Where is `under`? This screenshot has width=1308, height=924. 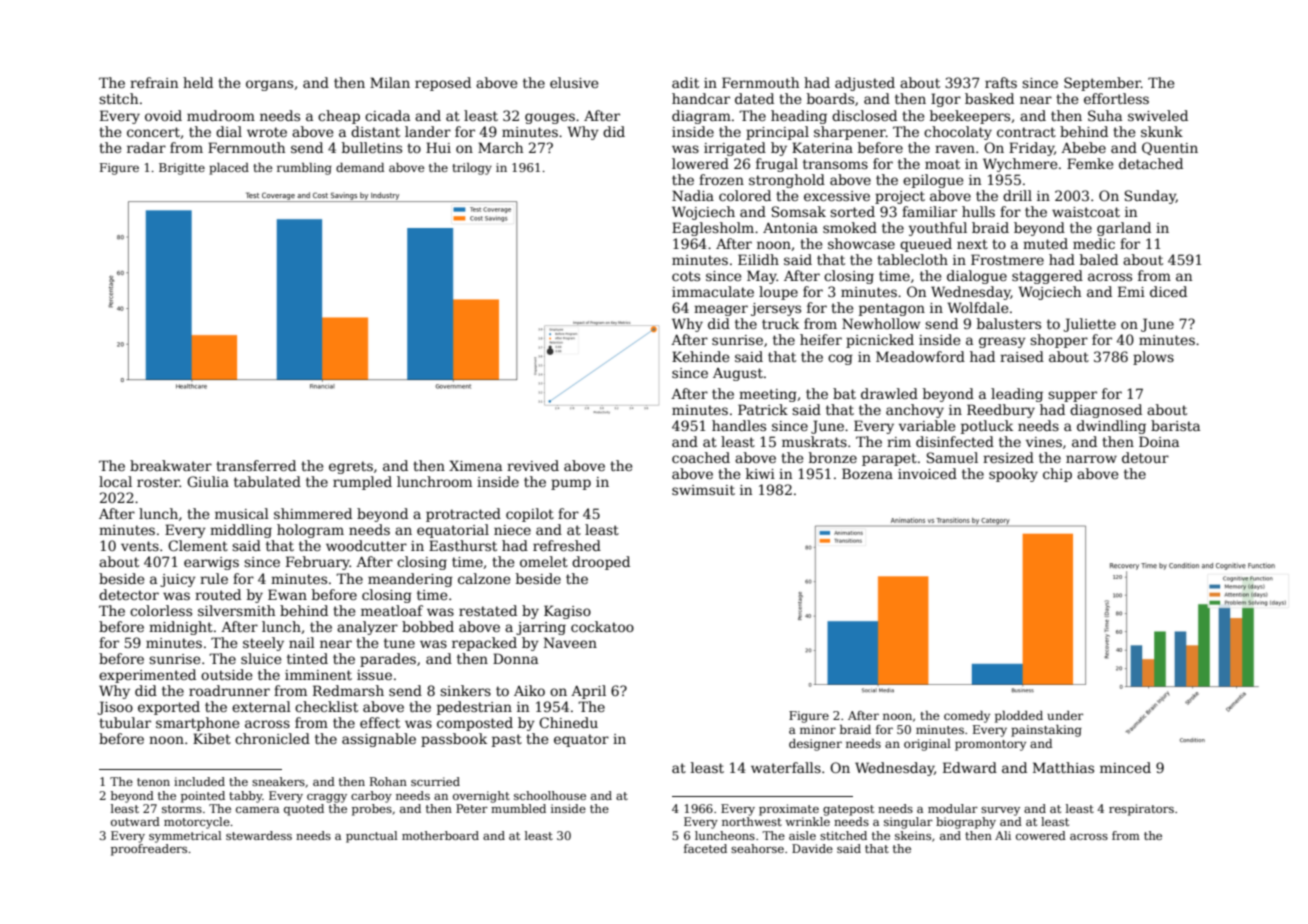 under is located at coordinates (1065, 715).
